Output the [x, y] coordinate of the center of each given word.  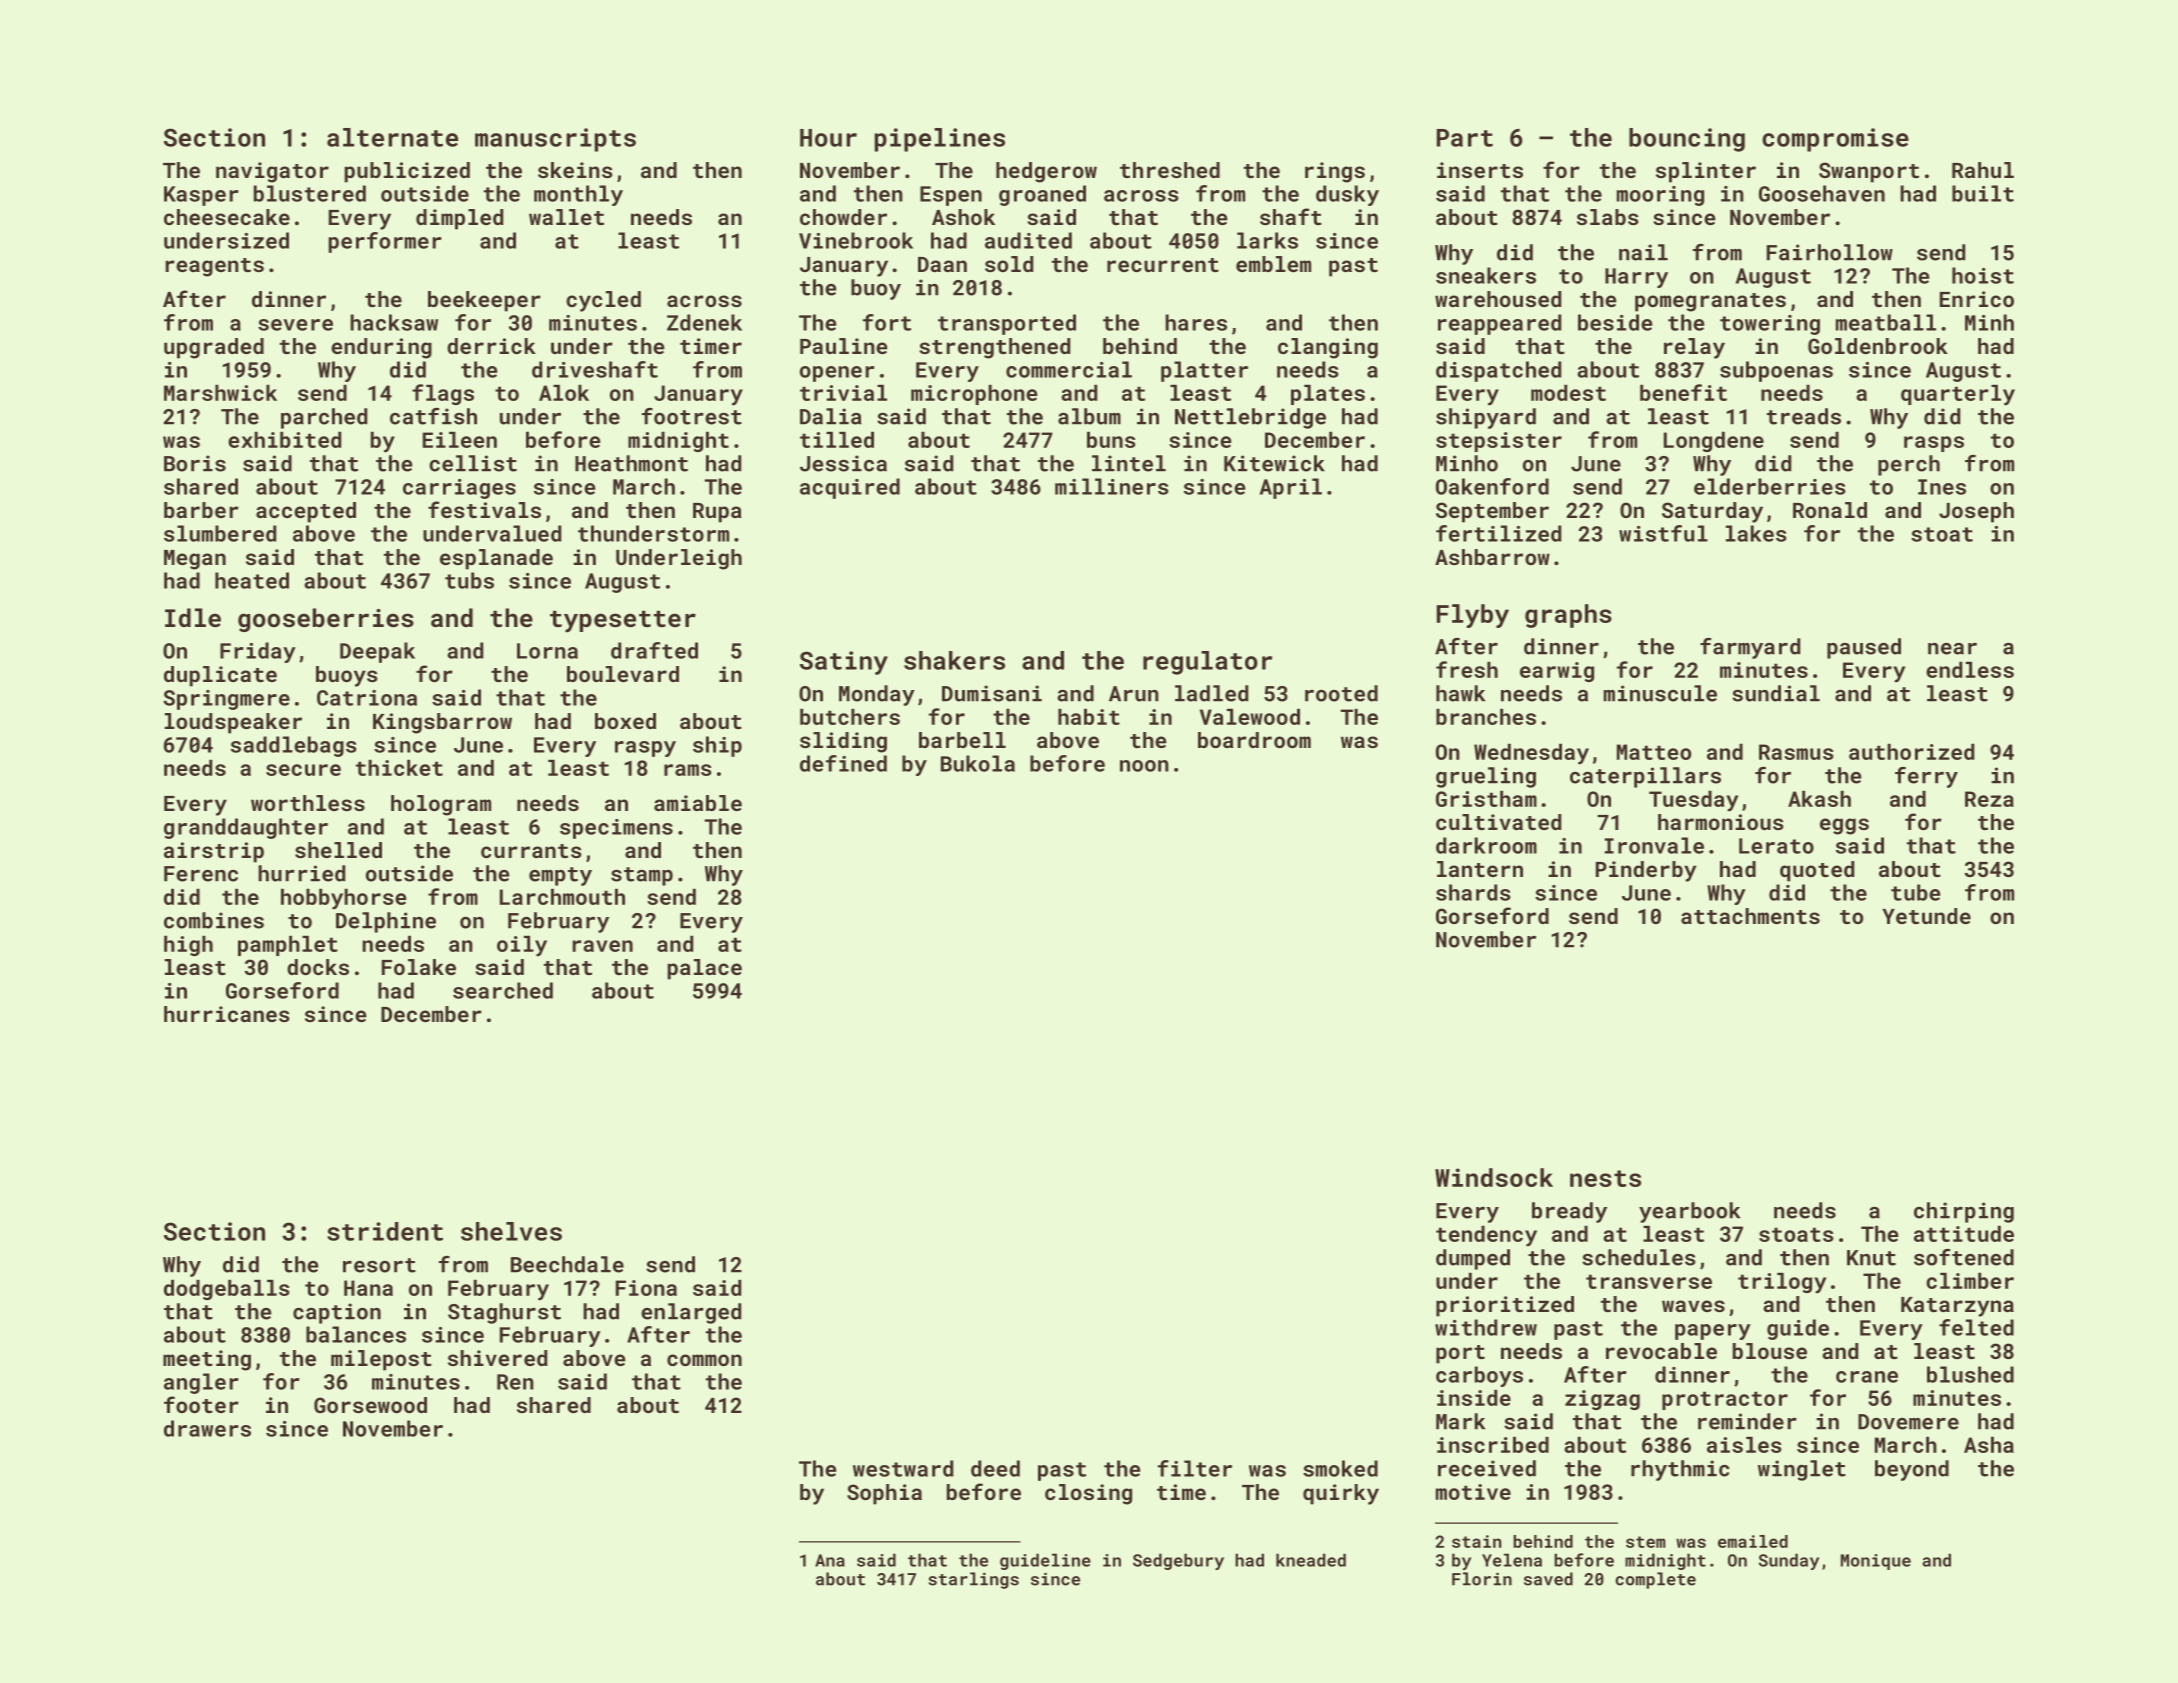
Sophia [884, 1494]
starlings [973, 1580]
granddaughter [246, 828]
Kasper [201, 196]
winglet [1802, 1470]
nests [1605, 1178]
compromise [1835, 140]
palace [705, 969]
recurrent [1163, 265]
